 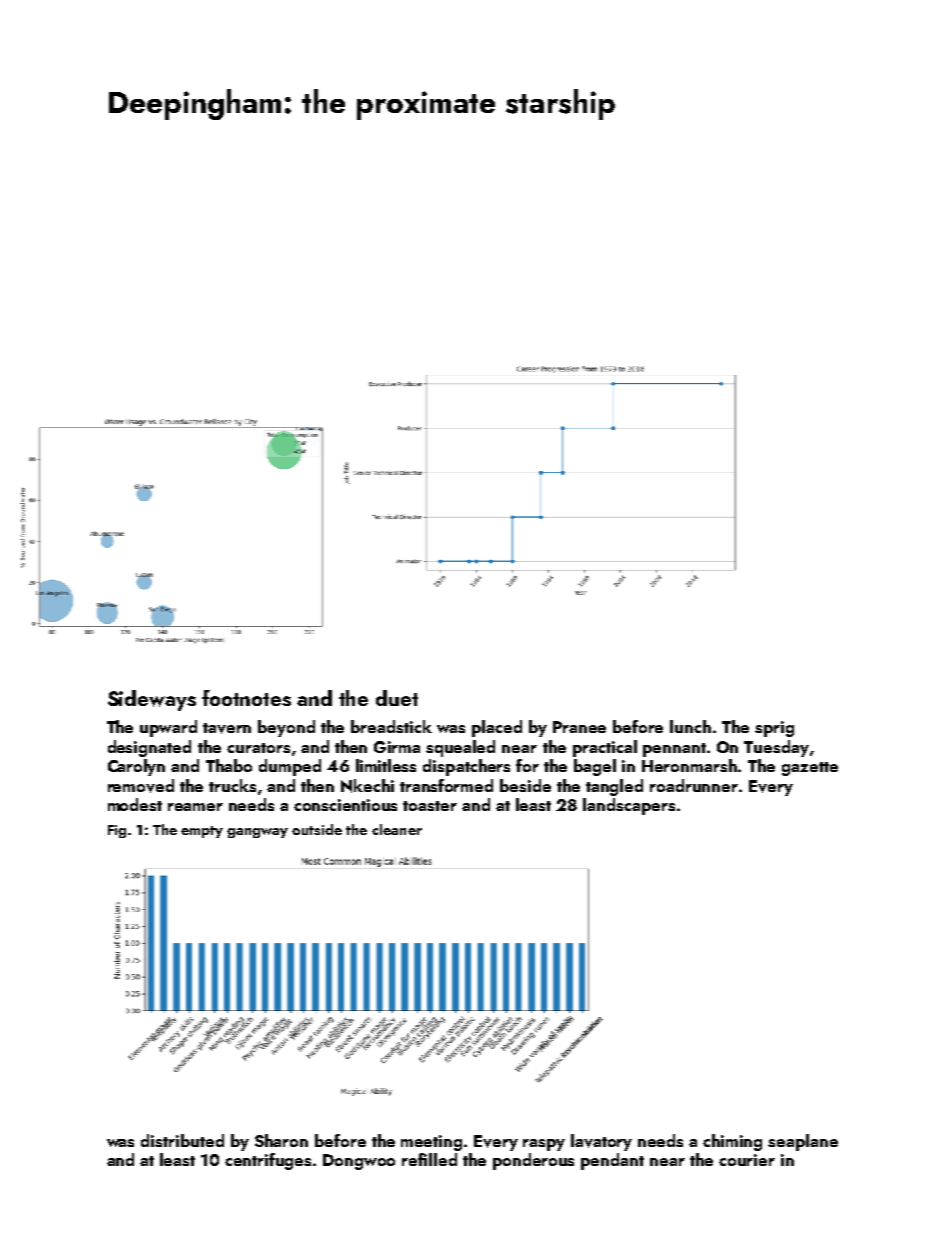 What do you see at coordinates (257, 833) in the screenshot?
I see `gangway` at bounding box center [257, 833].
